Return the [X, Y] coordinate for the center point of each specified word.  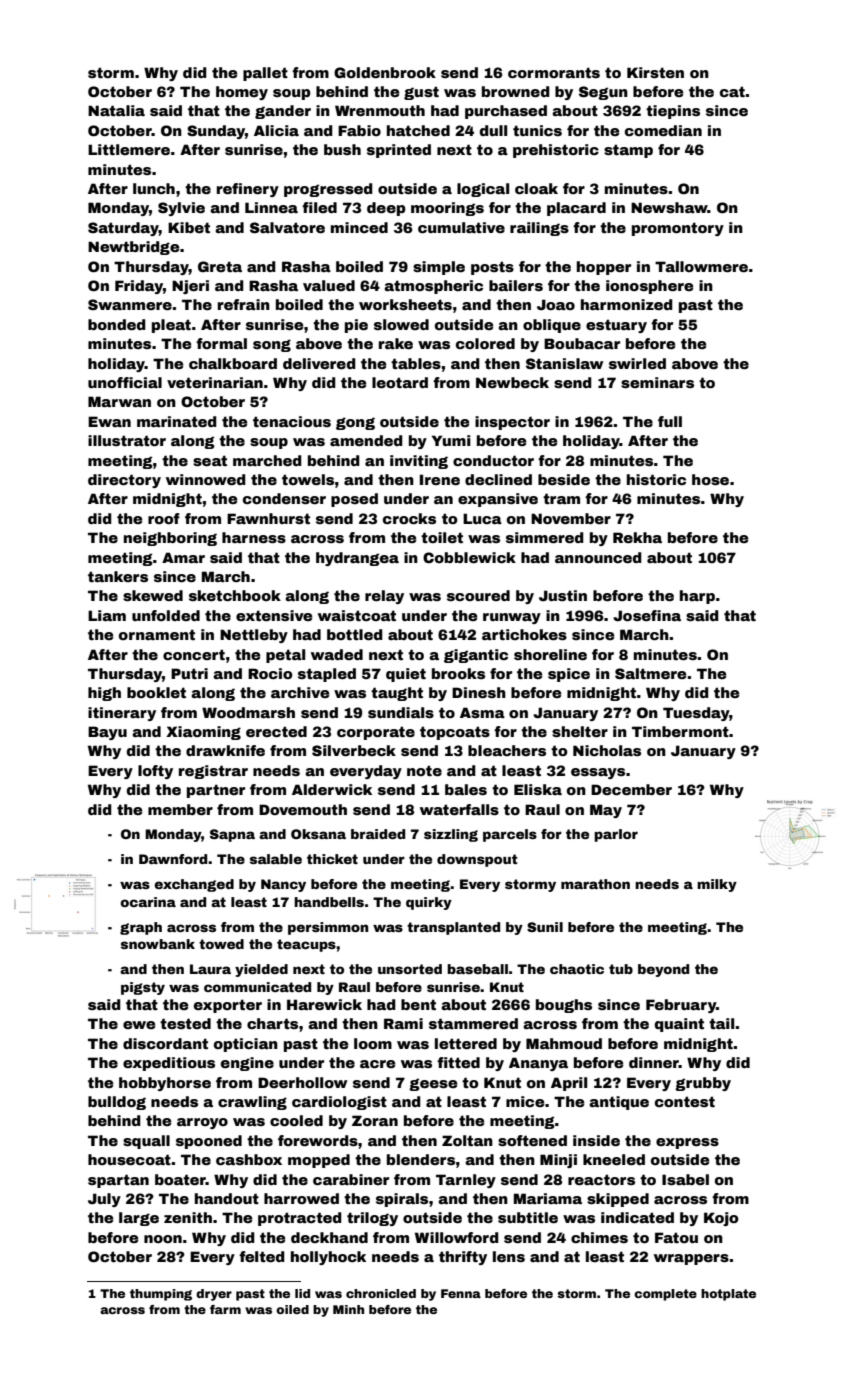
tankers [118, 576]
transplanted [453, 928]
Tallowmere [701, 266]
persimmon [328, 928]
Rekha [637, 537]
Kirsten [655, 72]
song [272, 345]
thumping [161, 1295]
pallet [265, 74]
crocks [409, 518]
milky [717, 885]
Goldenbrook [385, 72]
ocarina [148, 902]
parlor [616, 835]
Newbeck [512, 382]
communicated [257, 987]
